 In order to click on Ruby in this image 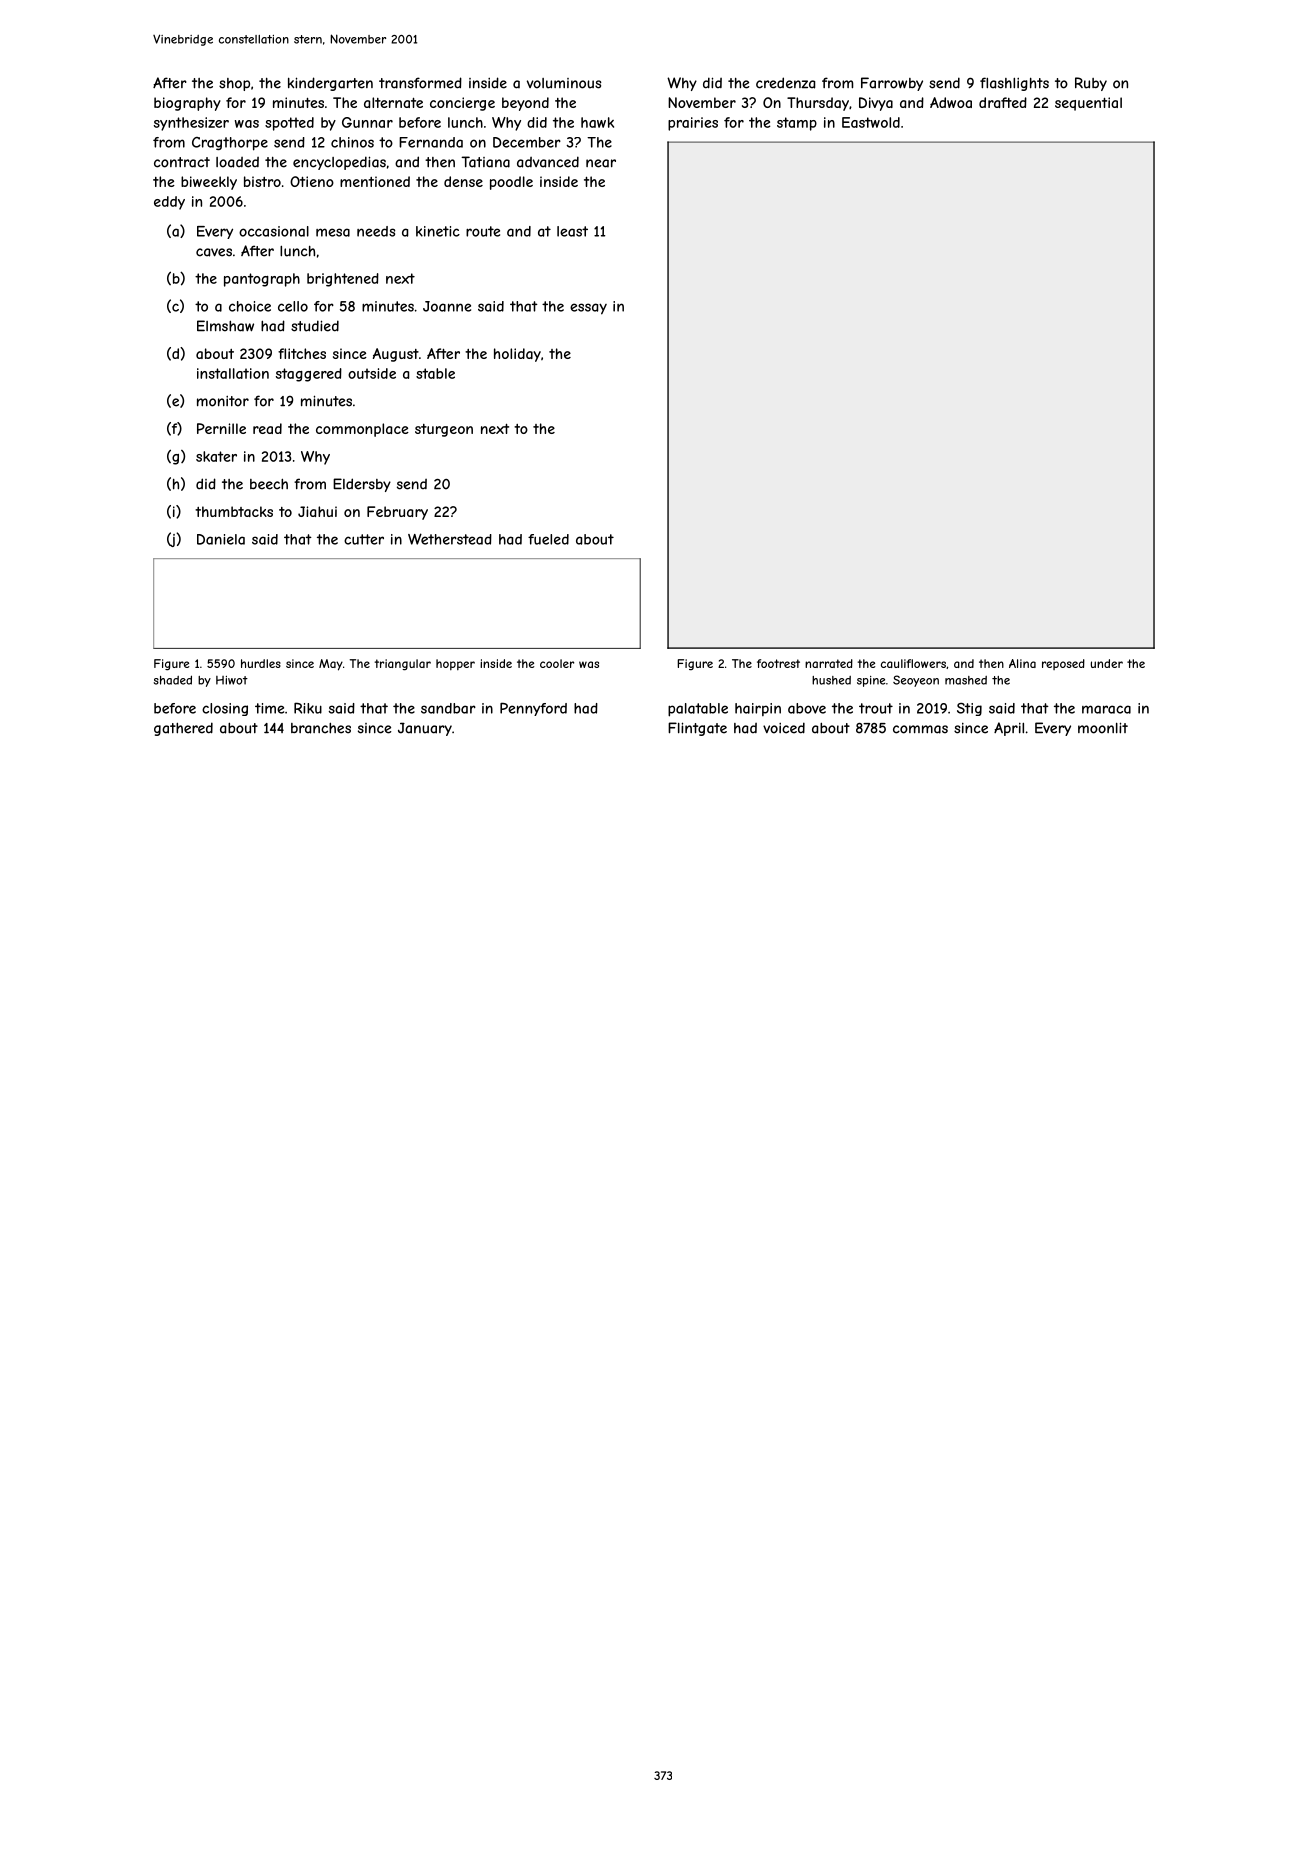, I will do `click(1091, 84)`.
